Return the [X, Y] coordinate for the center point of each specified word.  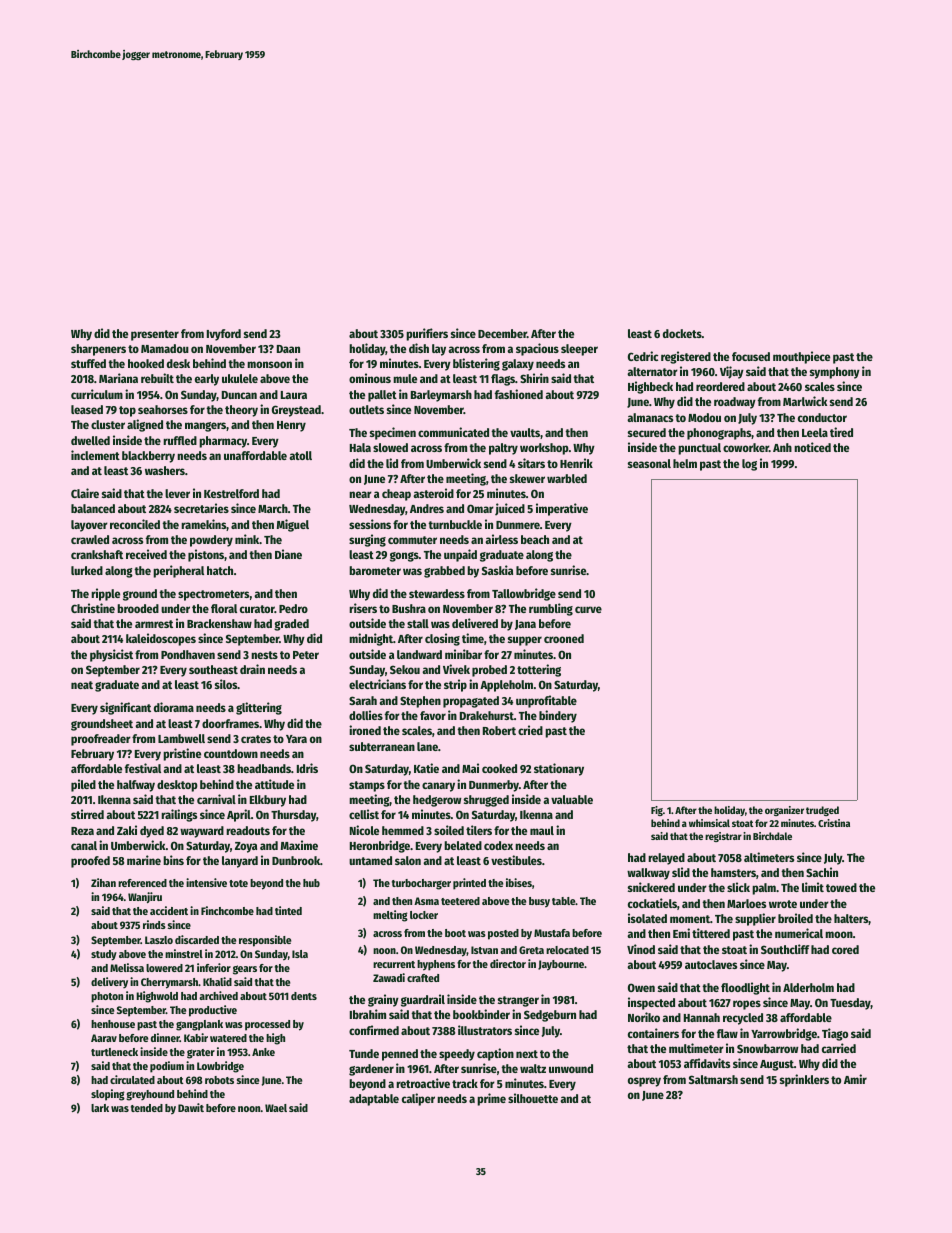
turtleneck [114, 1052]
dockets [682, 333]
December [502, 333]
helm [685, 463]
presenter [155, 335]
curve [588, 609]
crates [256, 739]
